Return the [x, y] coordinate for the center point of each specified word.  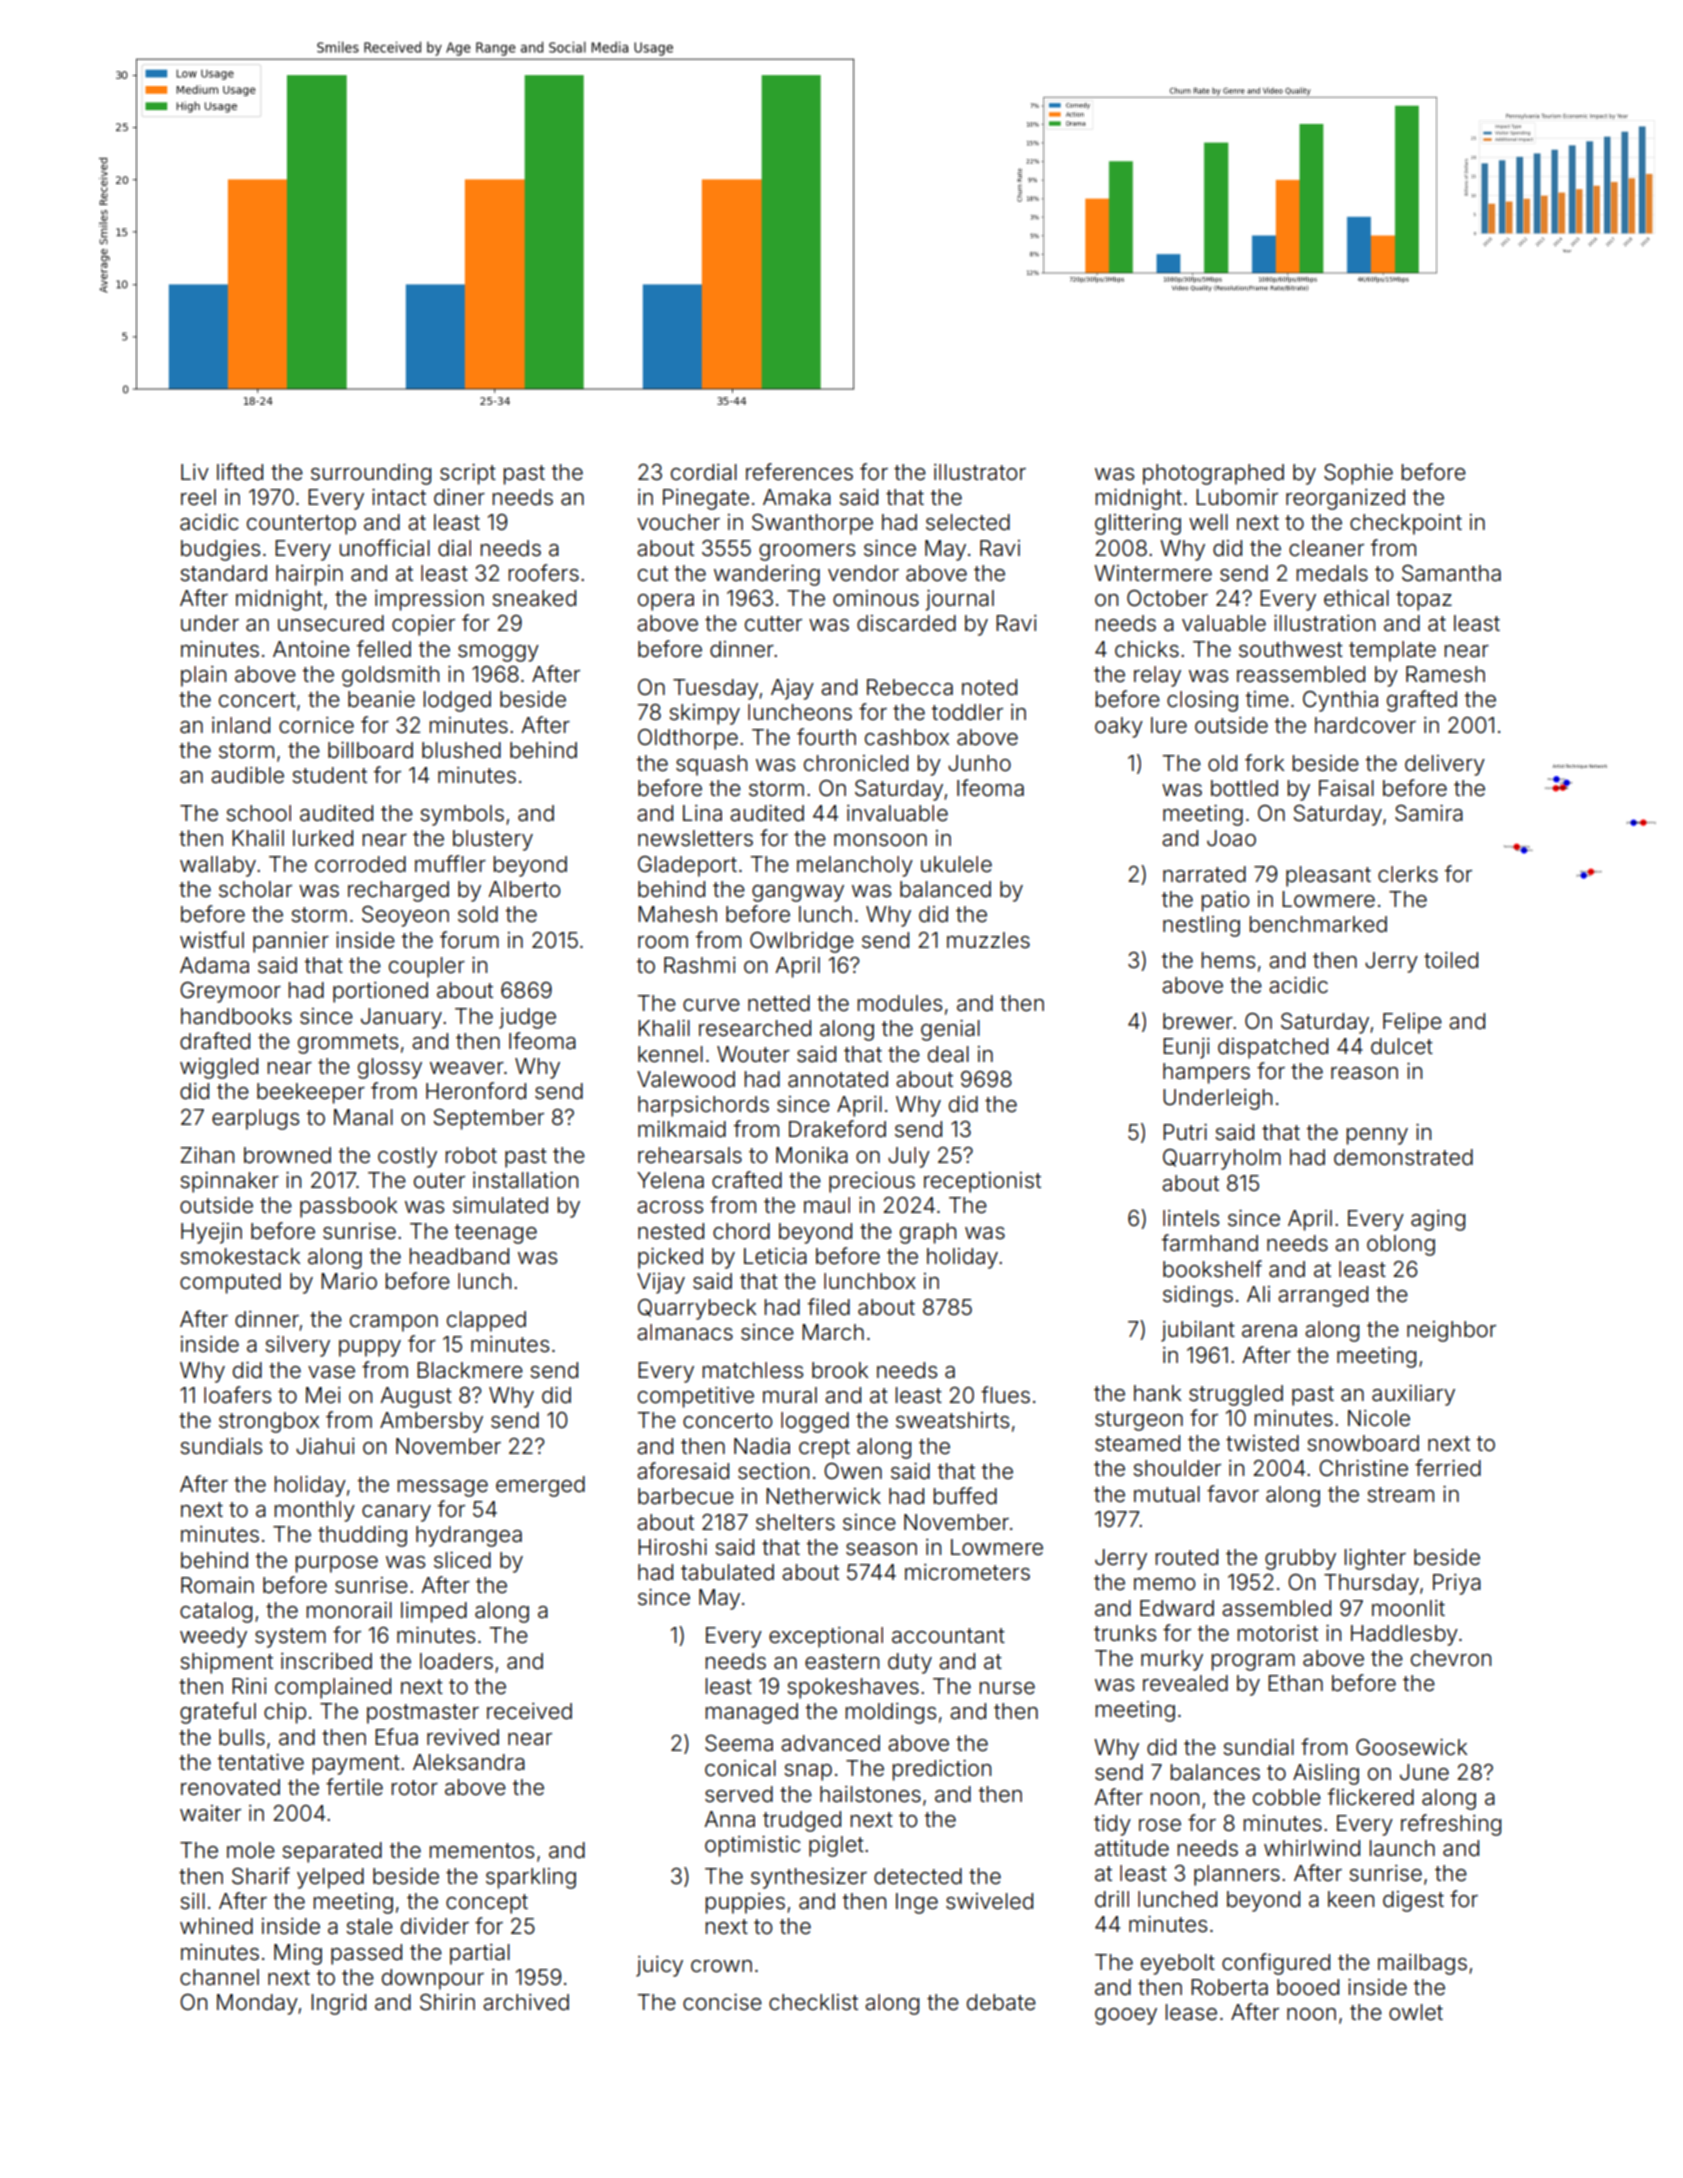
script [468, 474]
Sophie [1358, 474]
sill [192, 1901]
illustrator [980, 472]
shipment [226, 1663]
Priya [1457, 1584]
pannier [291, 942]
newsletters [695, 838]
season [881, 1549]
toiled [1451, 960]
